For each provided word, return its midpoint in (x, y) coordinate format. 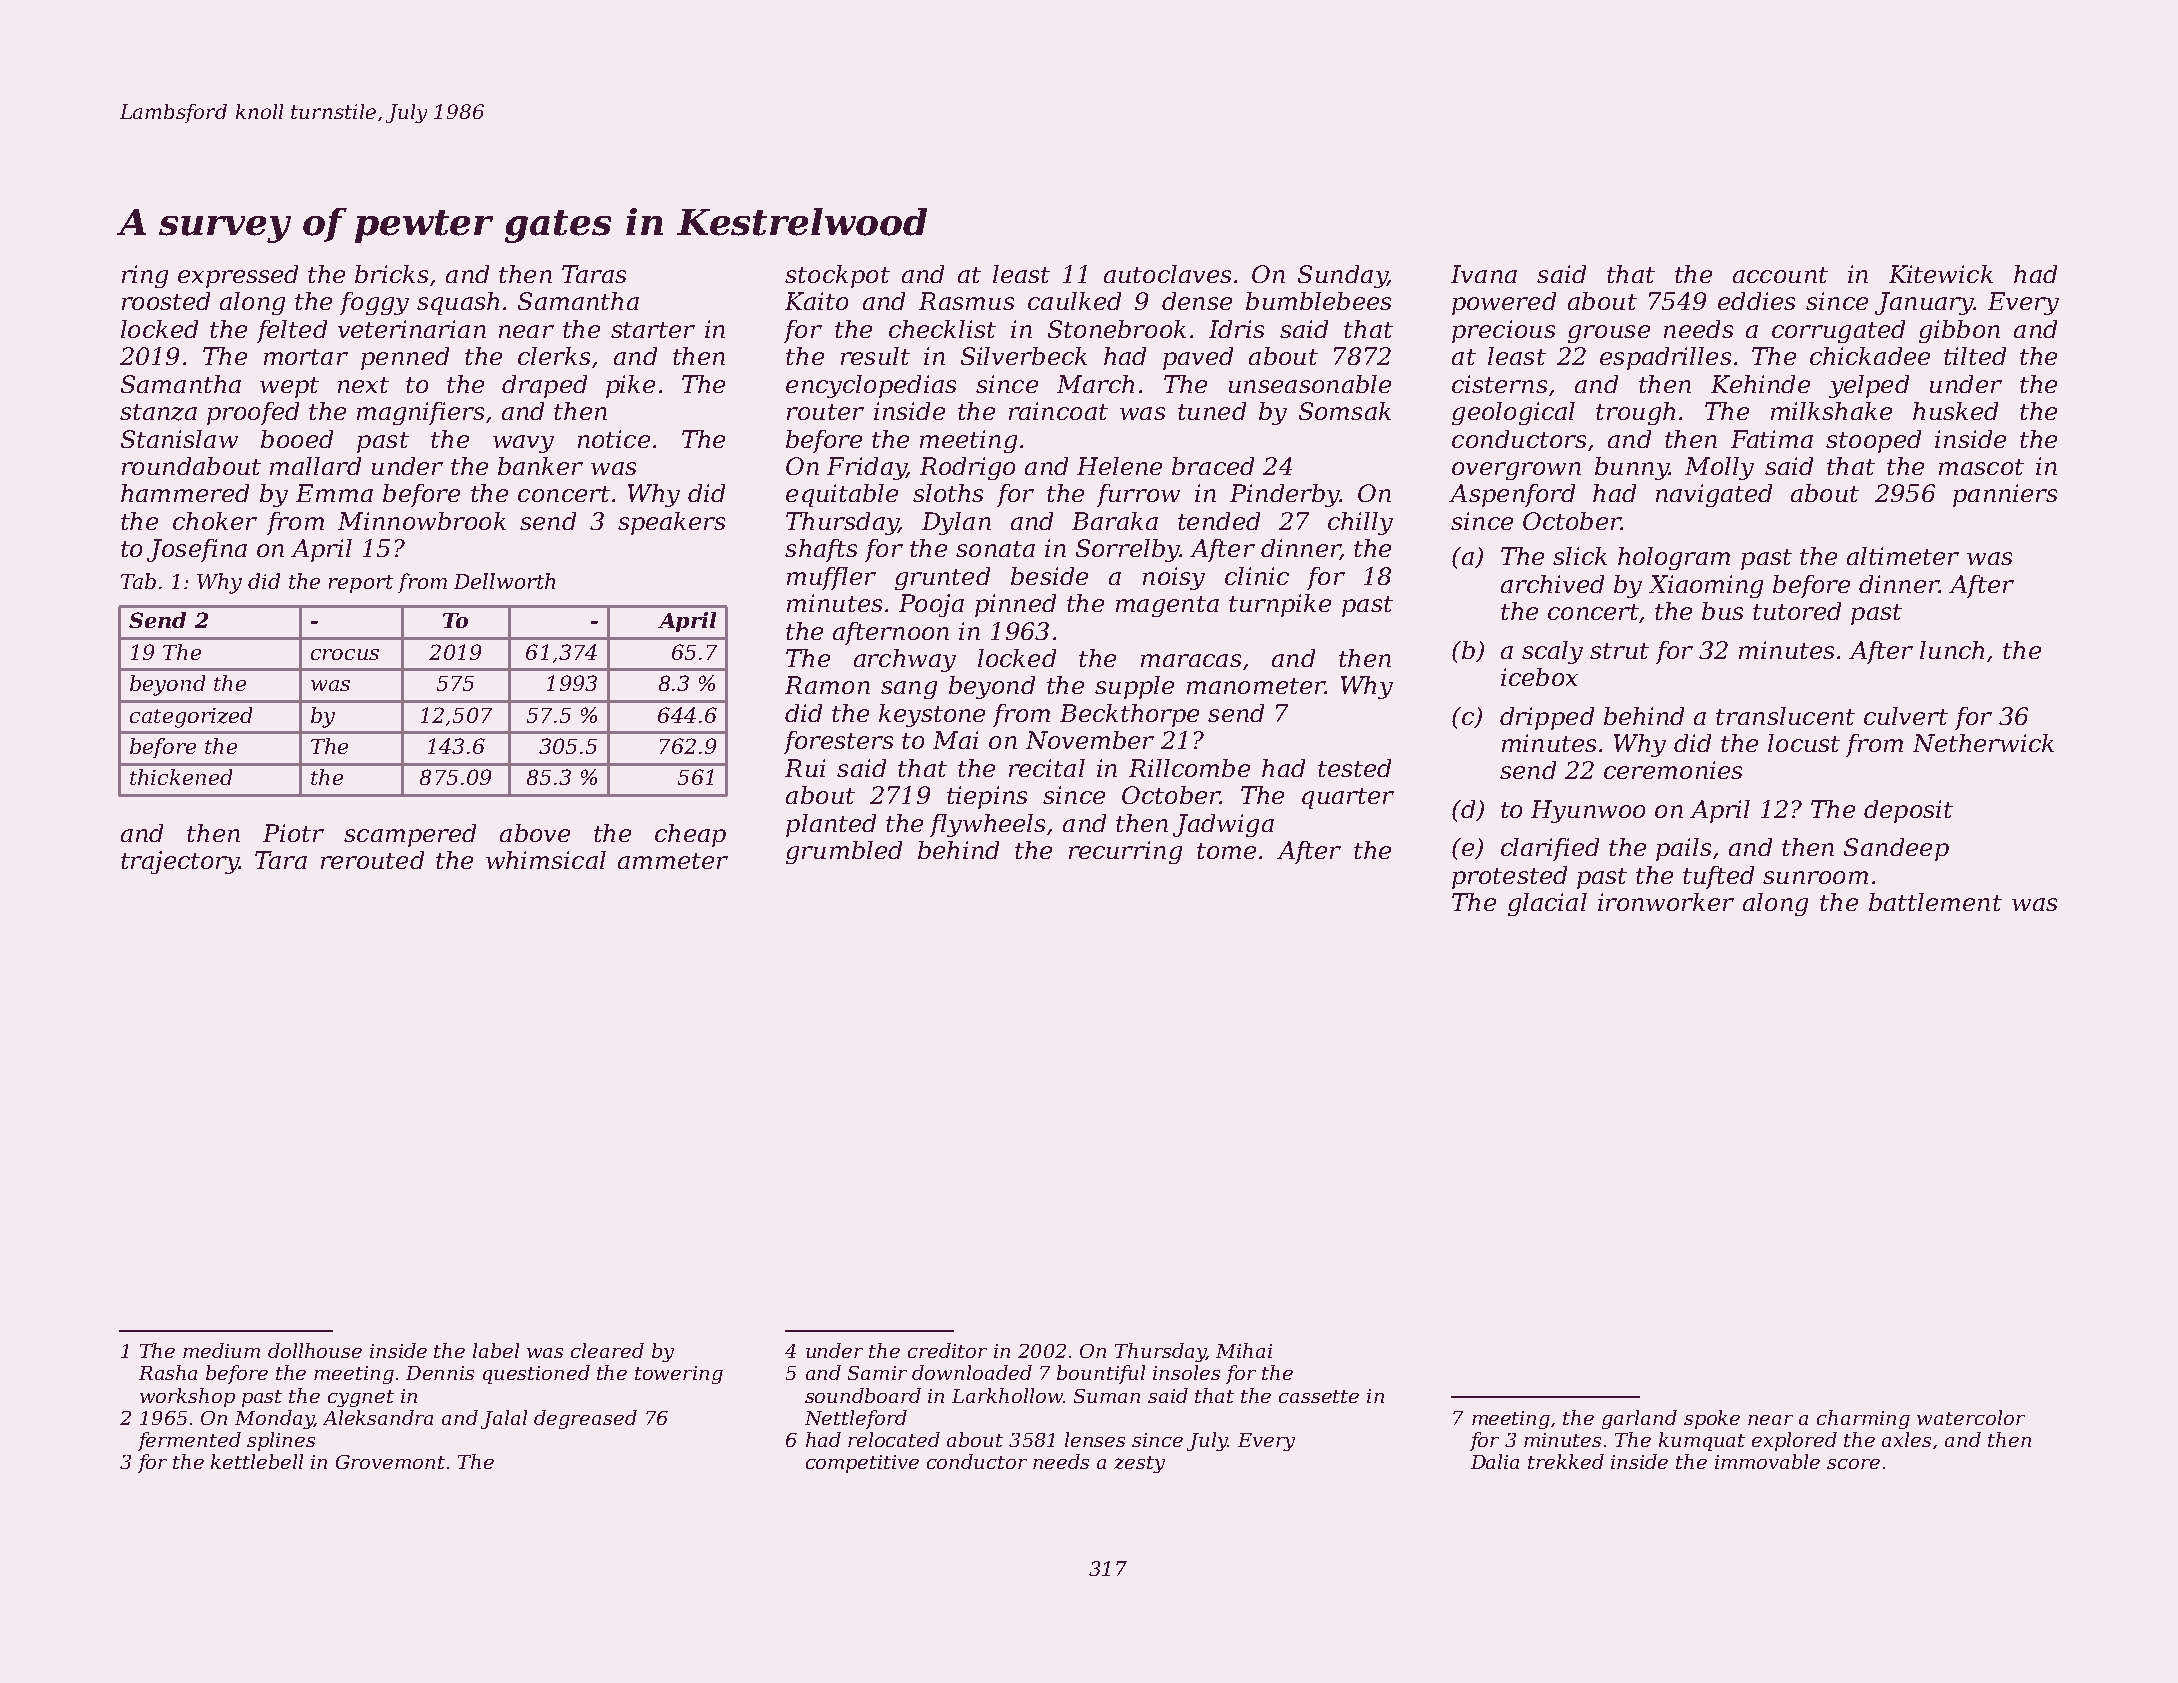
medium (221, 1350)
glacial (1547, 904)
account (1780, 275)
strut (1619, 651)
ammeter (673, 861)
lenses (1095, 1439)
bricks (391, 274)
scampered (410, 835)
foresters (838, 742)
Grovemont (390, 1462)
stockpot (837, 276)
